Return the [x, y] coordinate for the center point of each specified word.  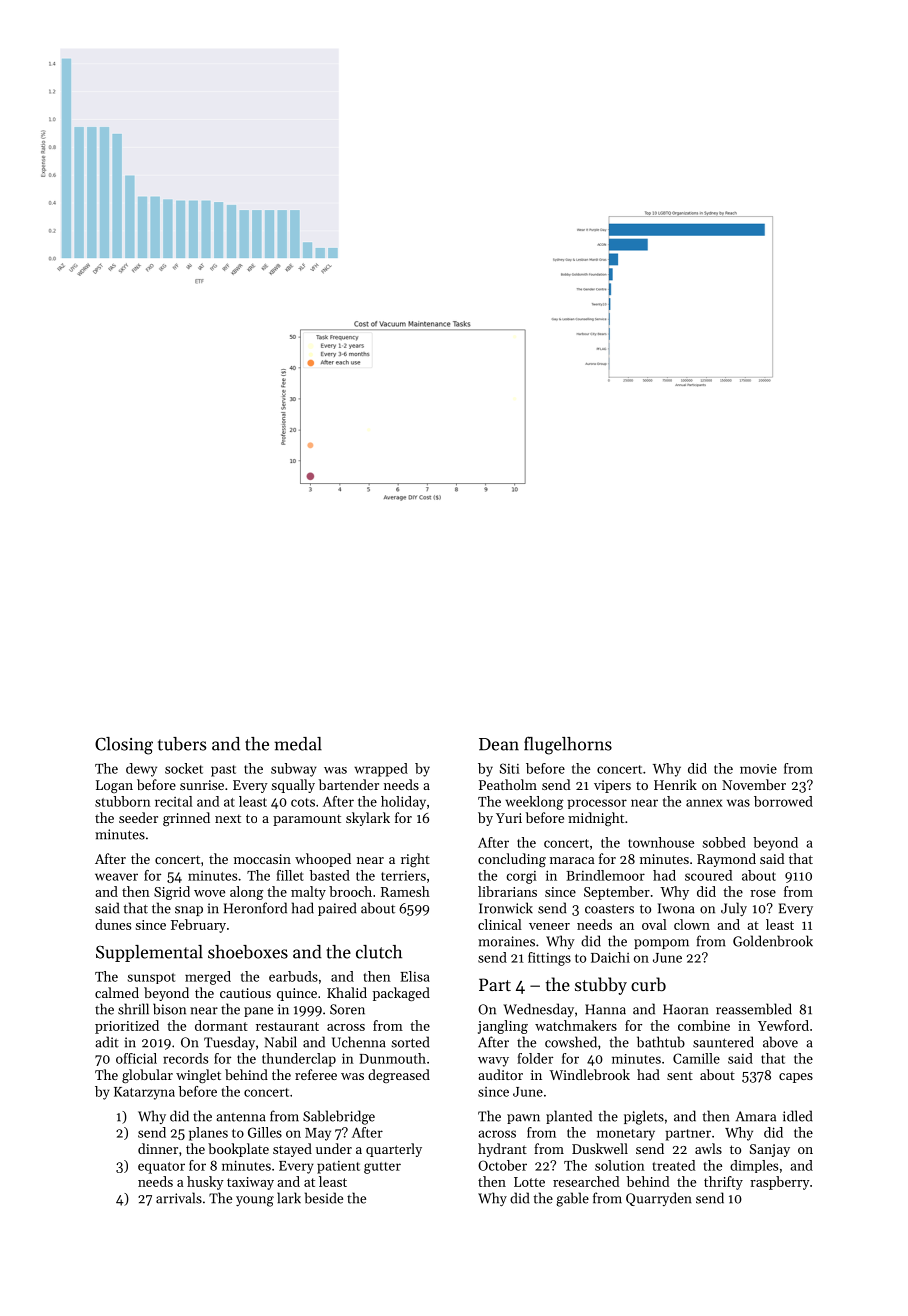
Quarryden [658, 1199]
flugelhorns [568, 745]
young [255, 1201]
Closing [124, 746]
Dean [499, 744]
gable [572, 1199]
